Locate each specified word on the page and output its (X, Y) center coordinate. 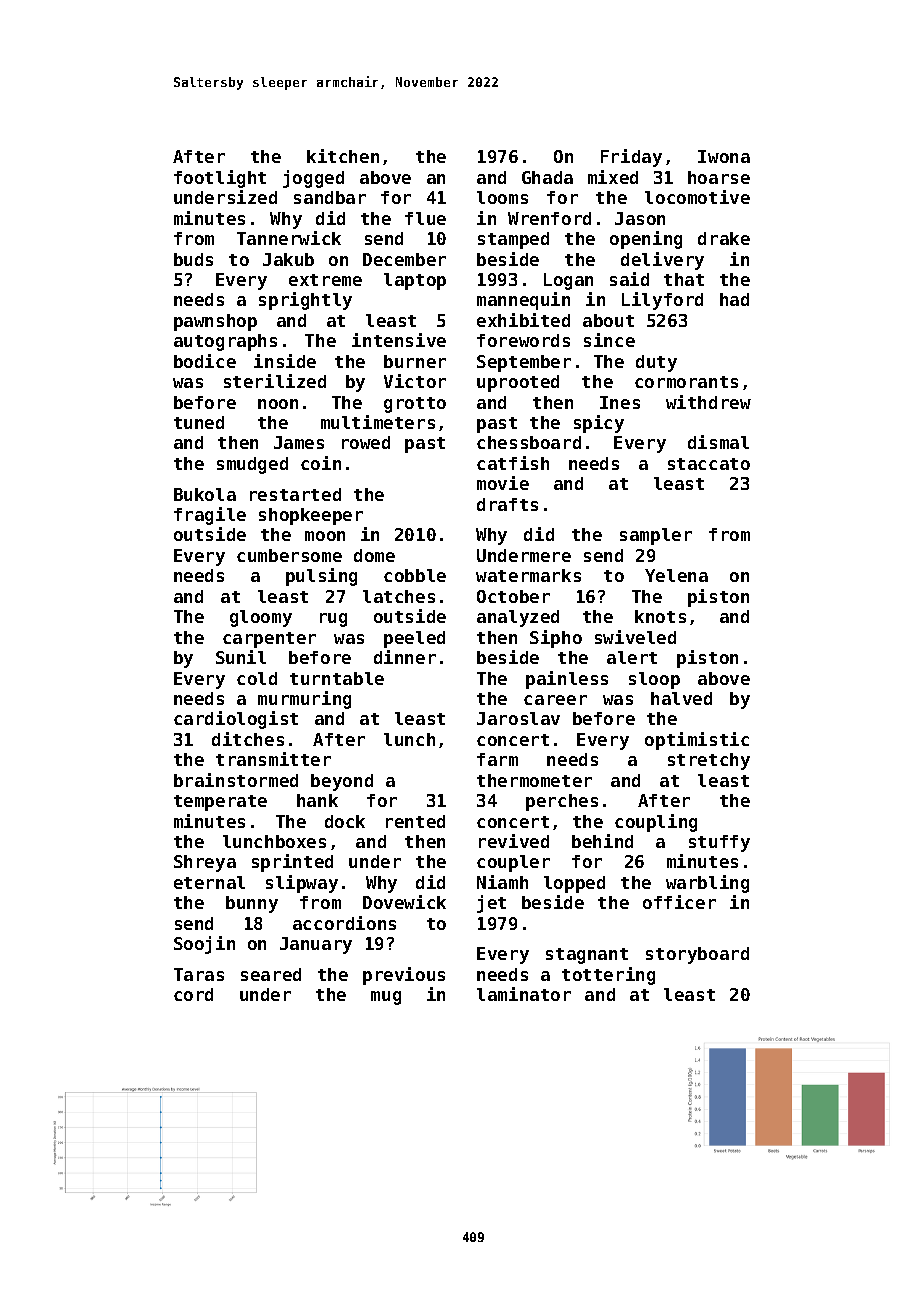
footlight (220, 179)
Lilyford (662, 301)
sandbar (330, 197)
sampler (656, 536)
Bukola (205, 494)
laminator (524, 994)
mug (386, 998)
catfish (513, 463)
